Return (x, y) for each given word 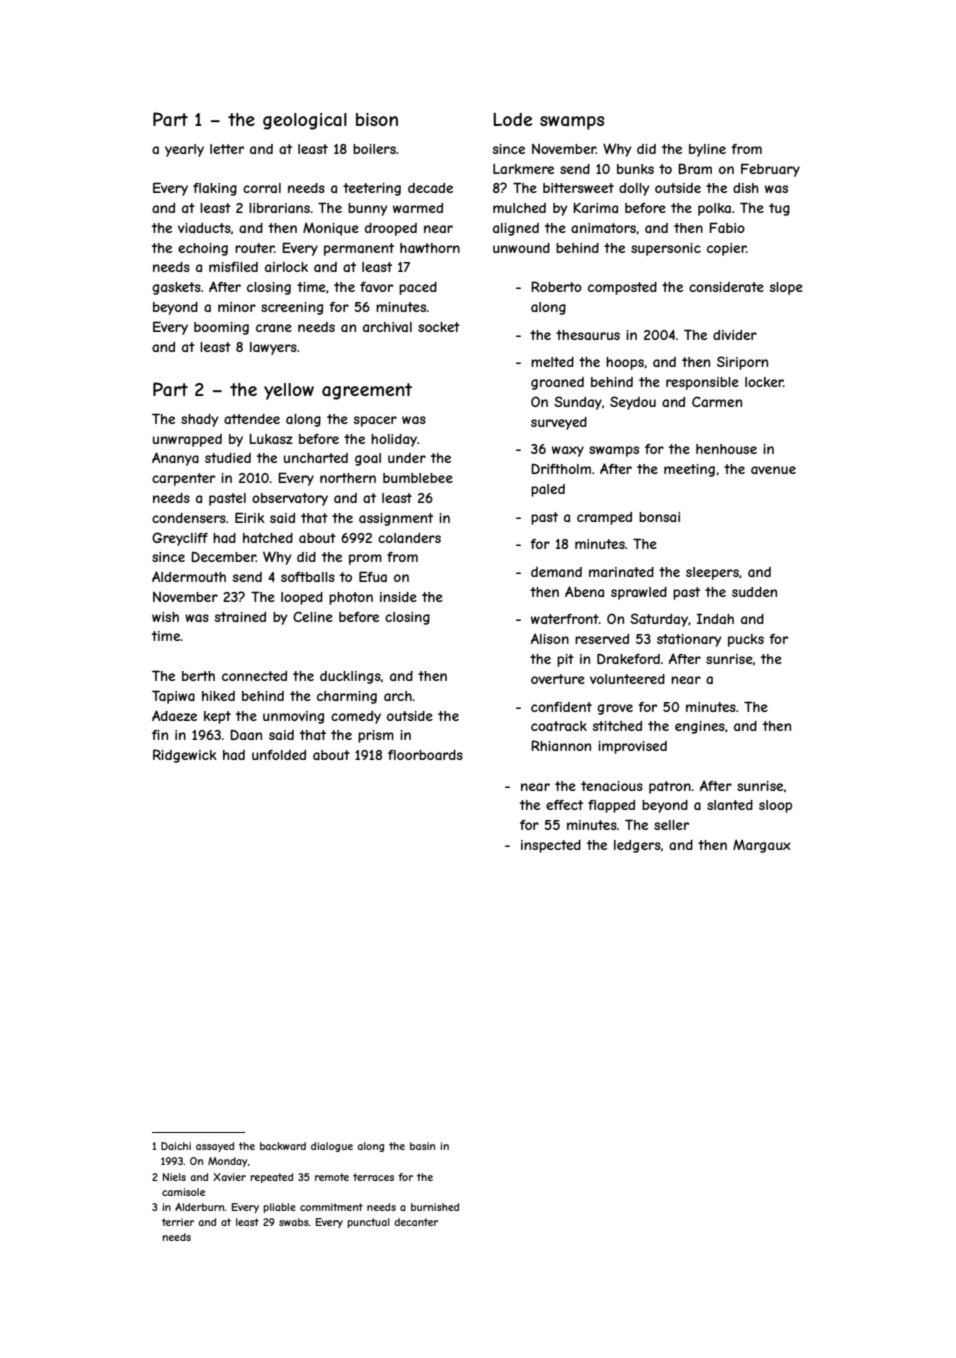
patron (670, 787)
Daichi (176, 1146)
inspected (551, 846)
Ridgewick (185, 756)
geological (305, 121)
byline (707, 150)
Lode (512, 119)
